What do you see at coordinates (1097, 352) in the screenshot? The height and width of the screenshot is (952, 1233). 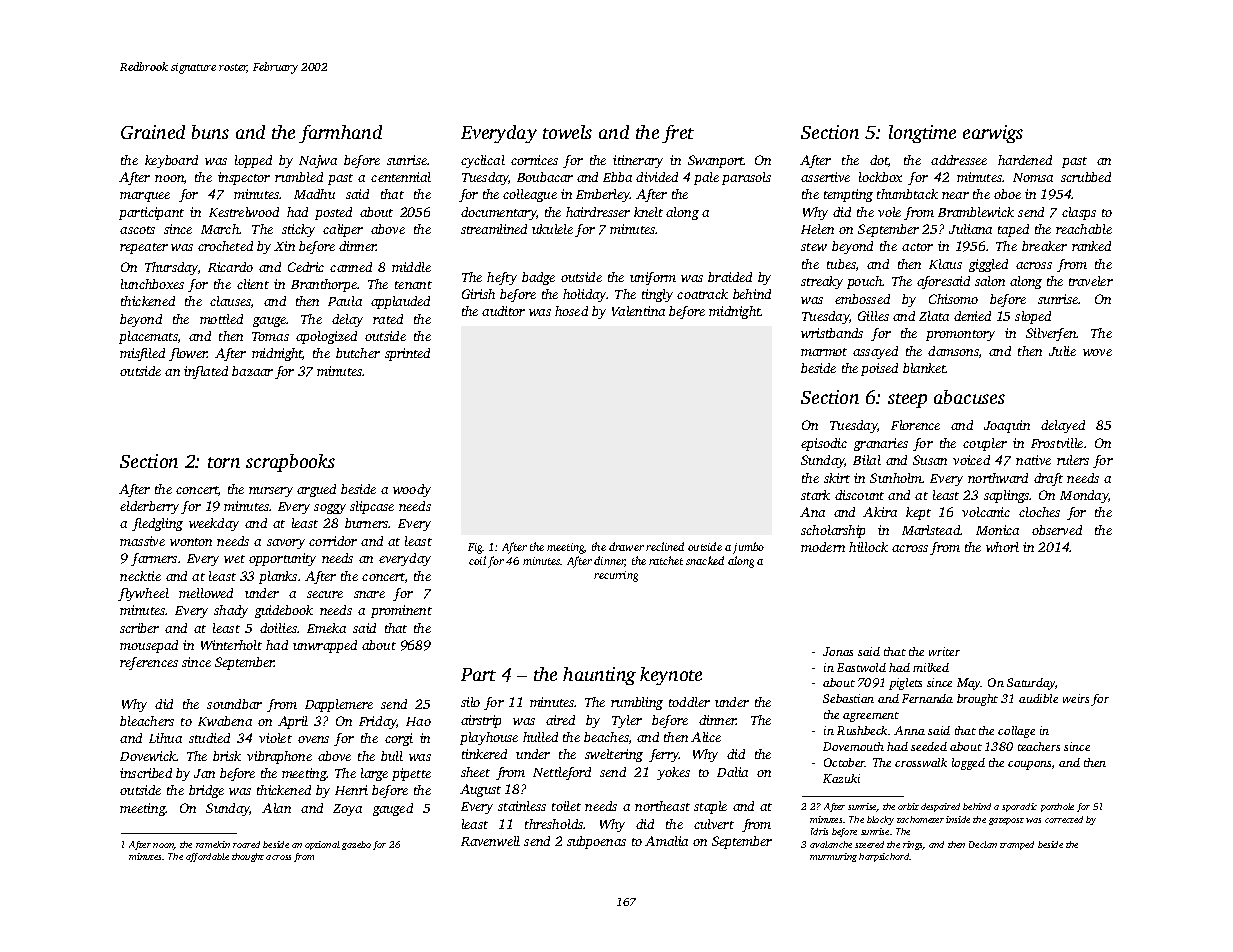 I see `wove` at bounding box center [1097, 352].
